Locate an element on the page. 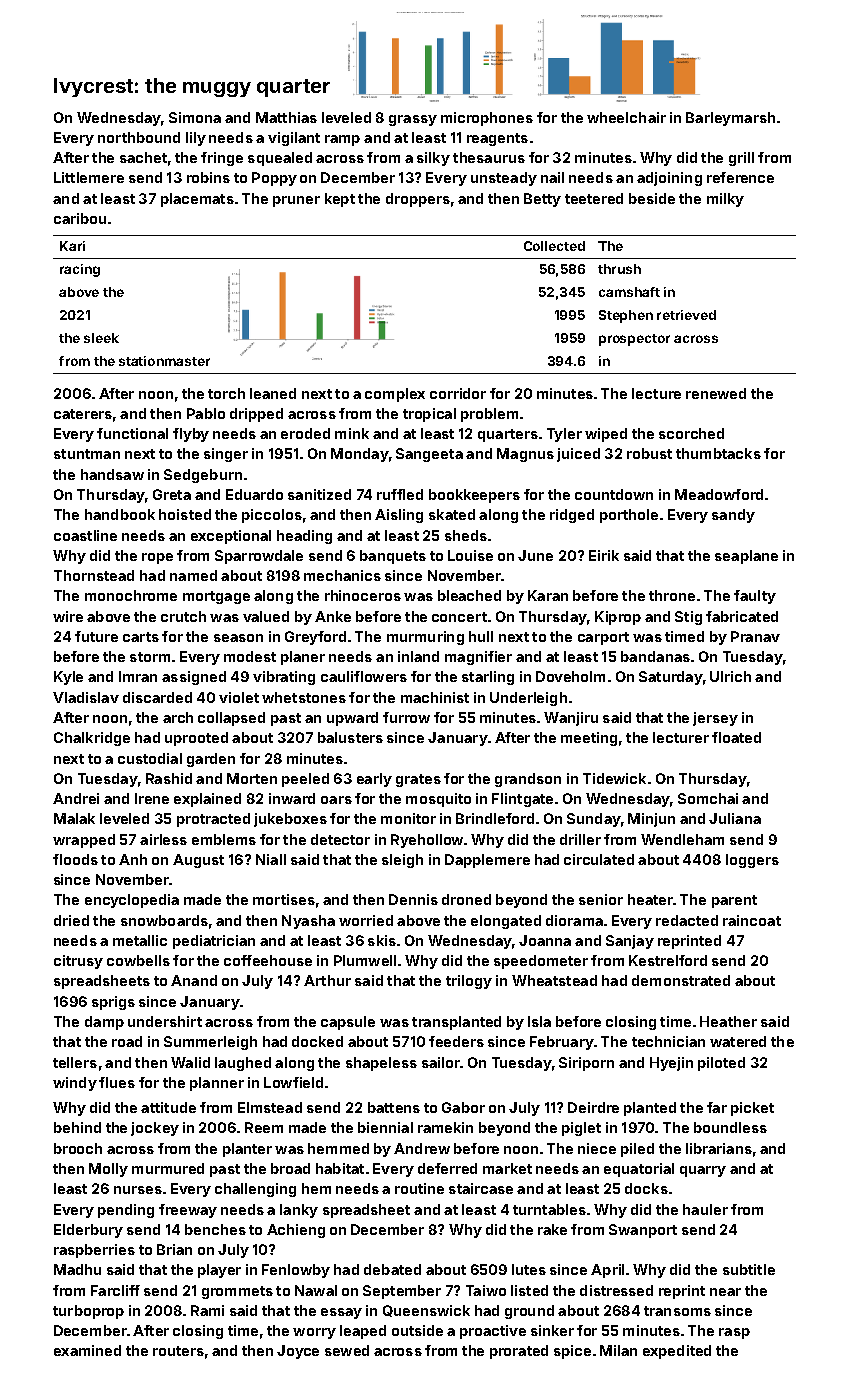 The image size is (849, 1400). droppers is located at coordinates (418, 200).
